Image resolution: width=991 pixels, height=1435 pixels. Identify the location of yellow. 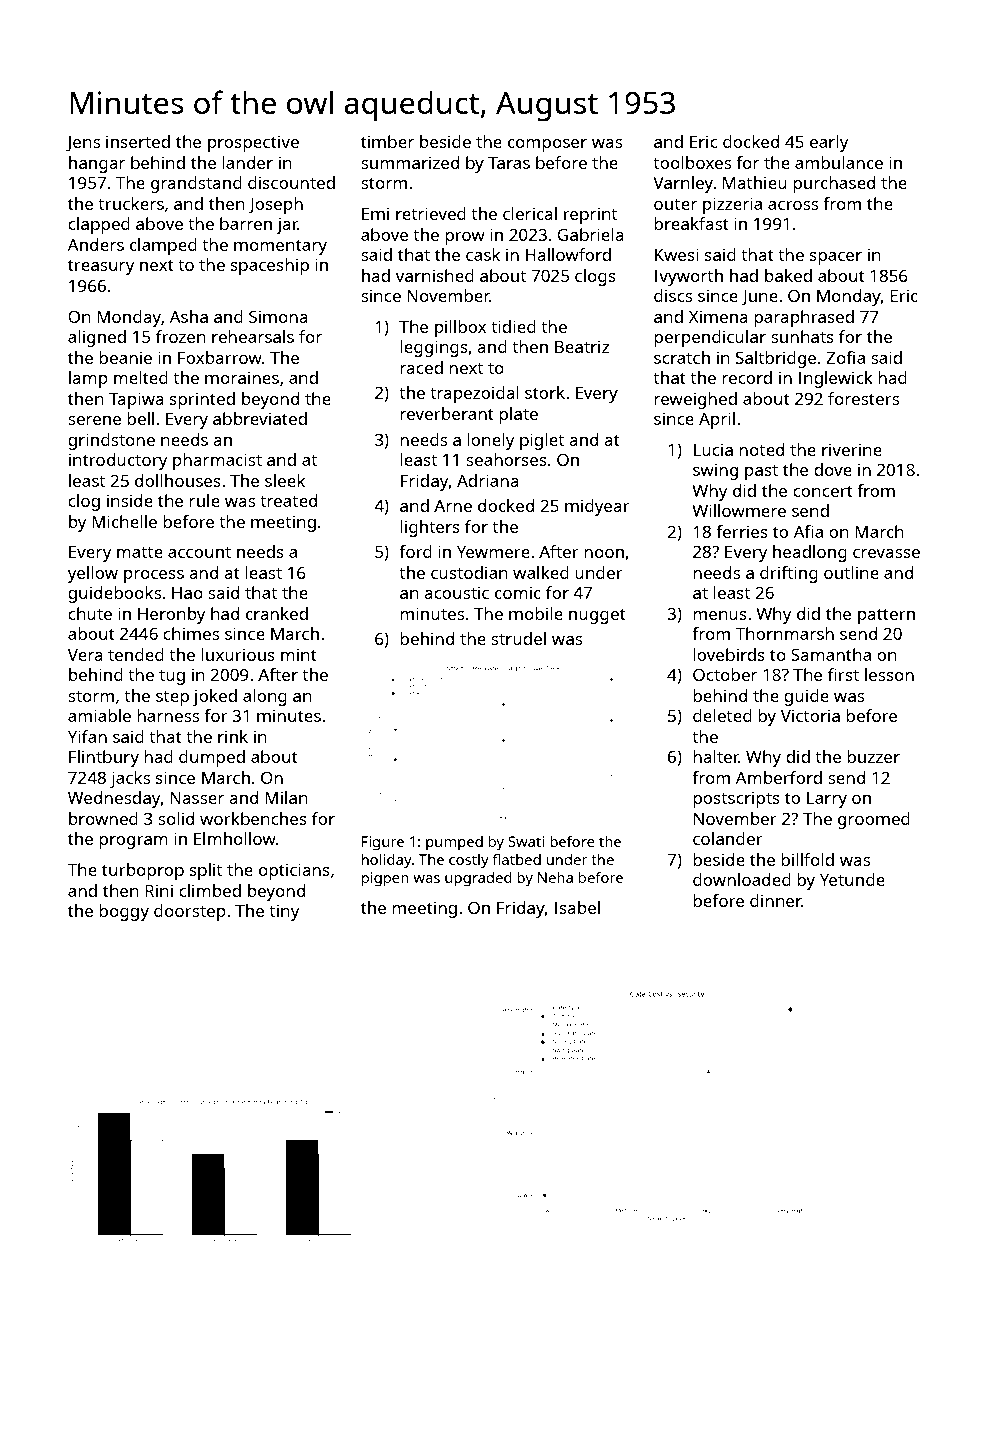
(93, 574).
